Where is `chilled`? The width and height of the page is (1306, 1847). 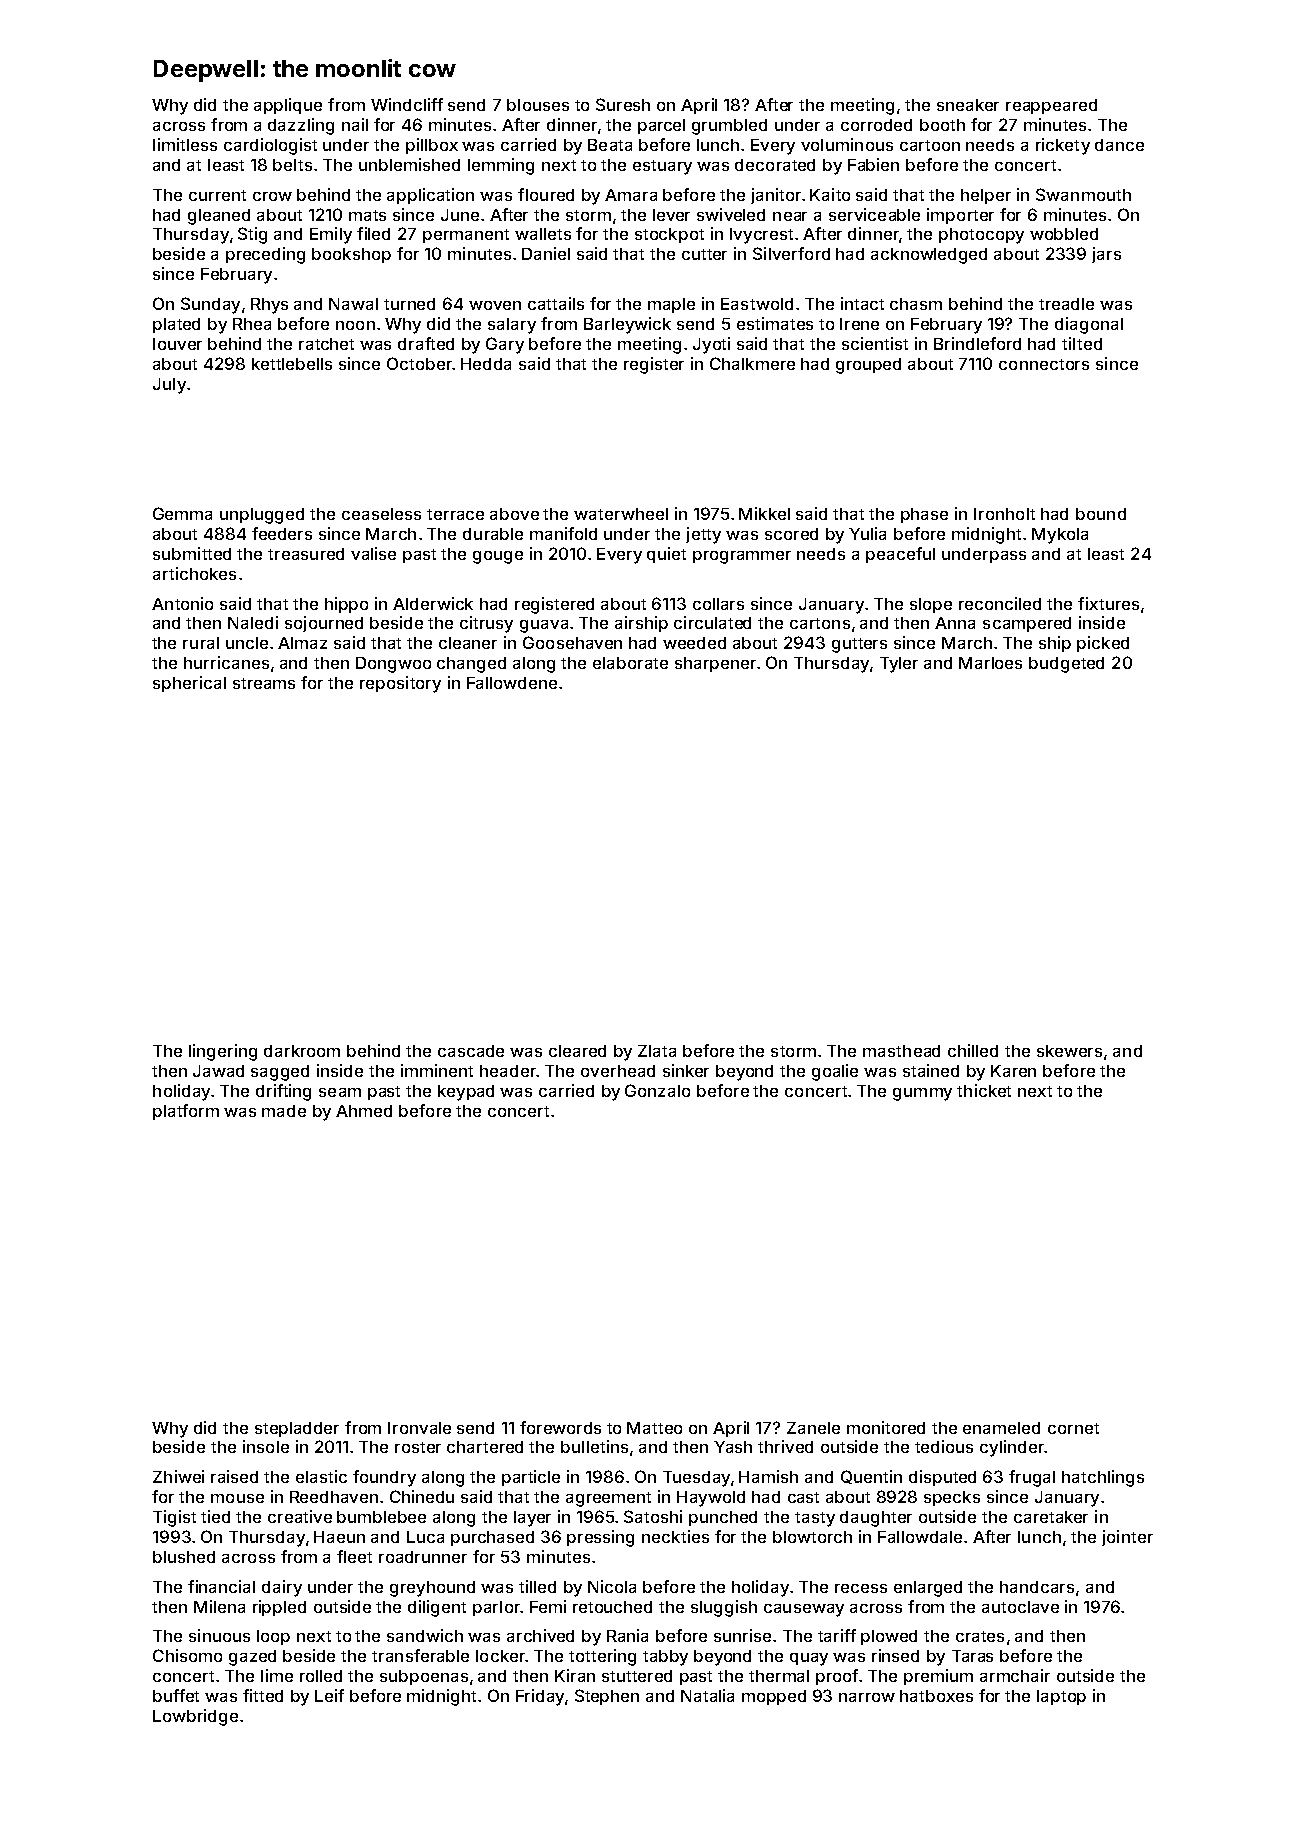 chilled is located at coordinates (973, 1050).
